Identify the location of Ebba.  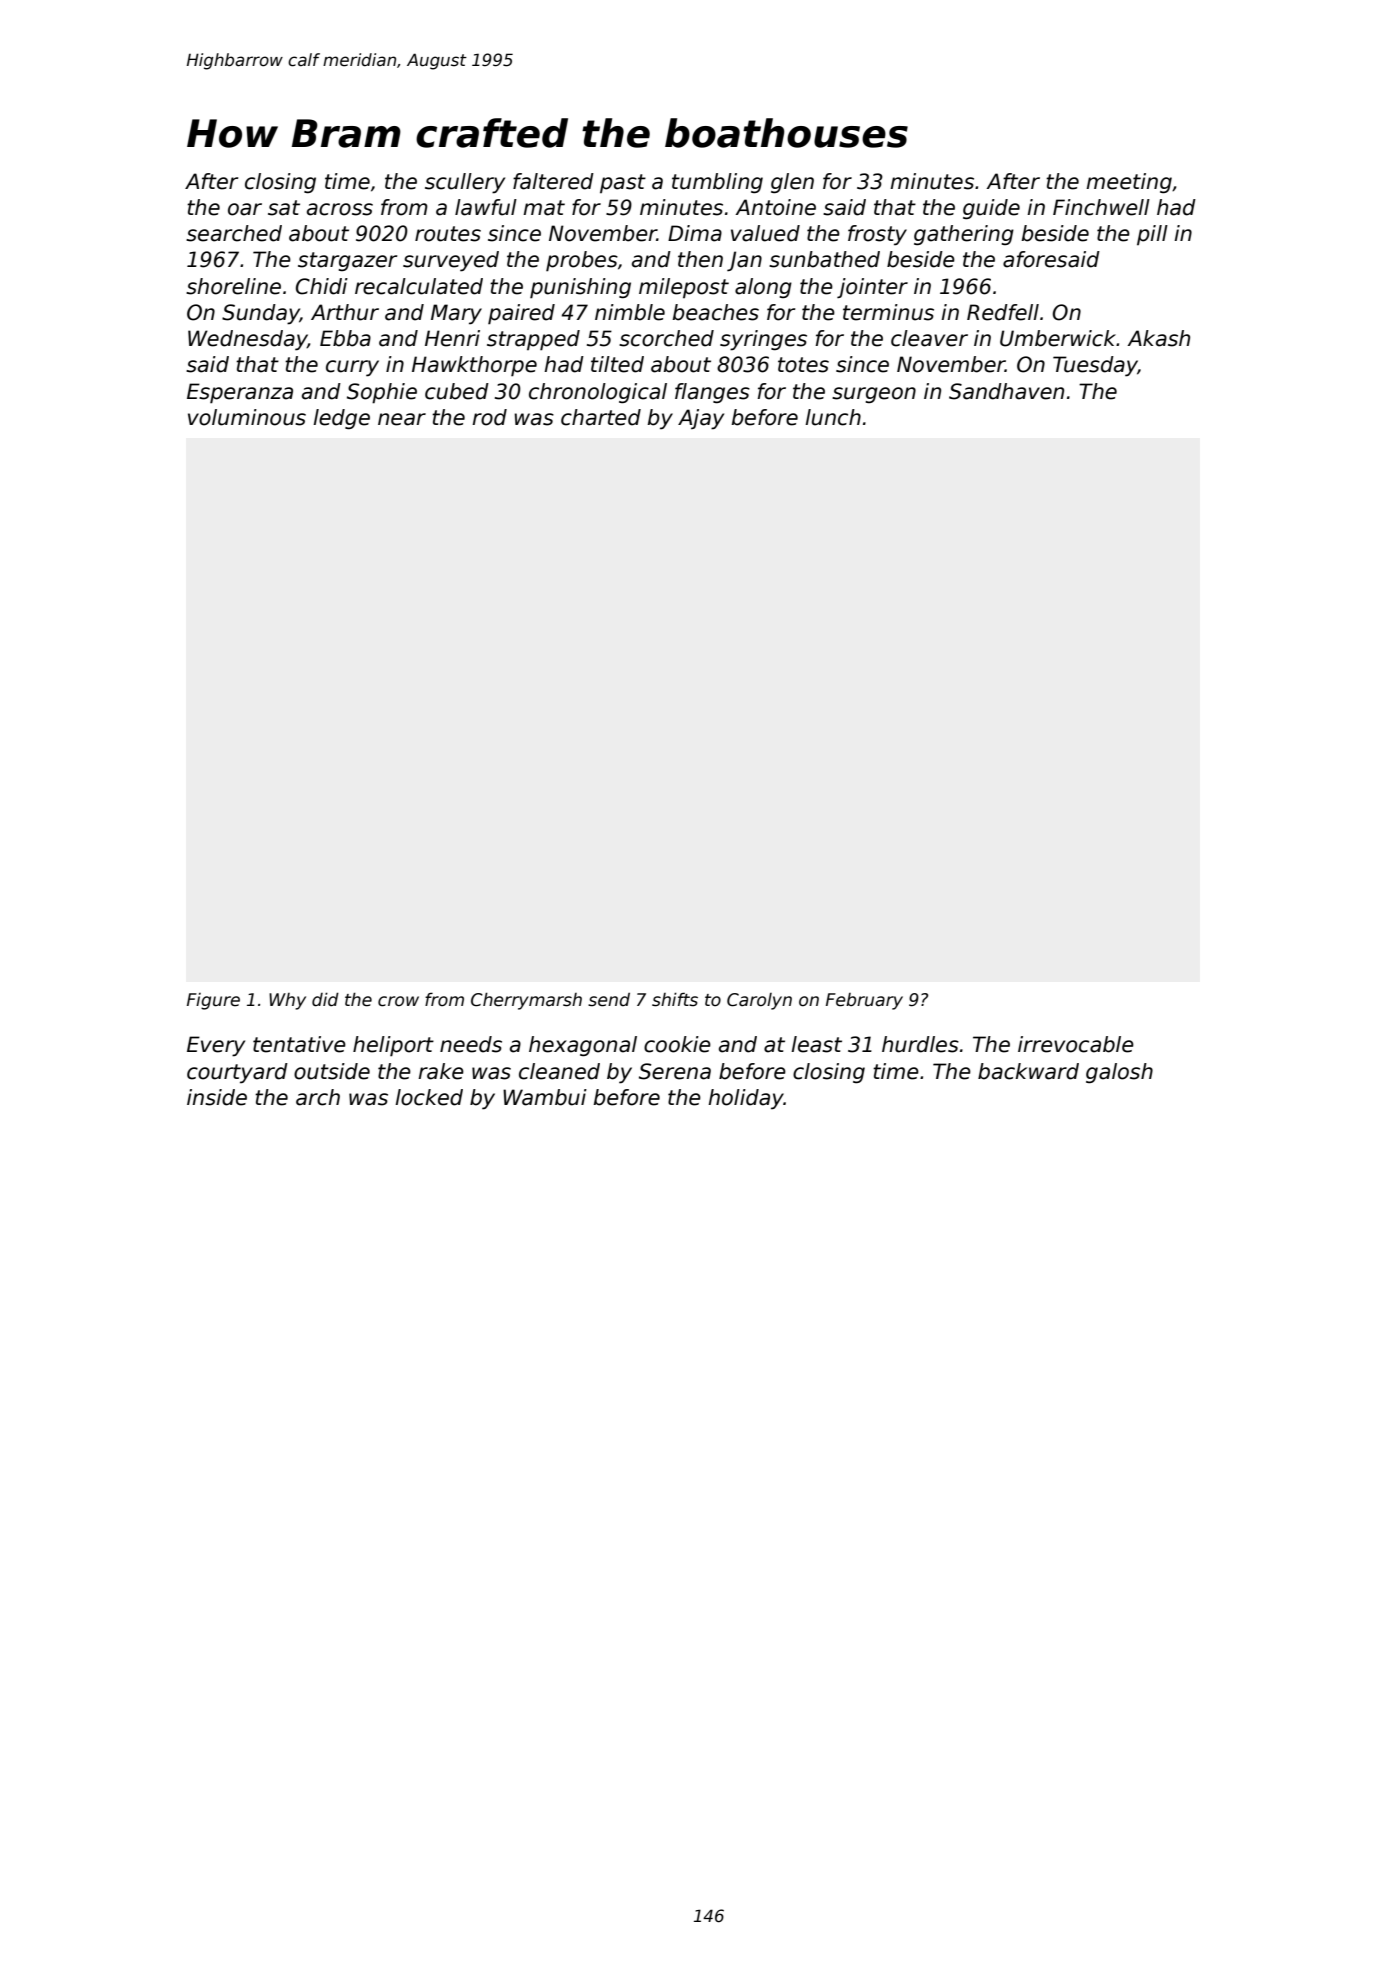
(345, 338).
